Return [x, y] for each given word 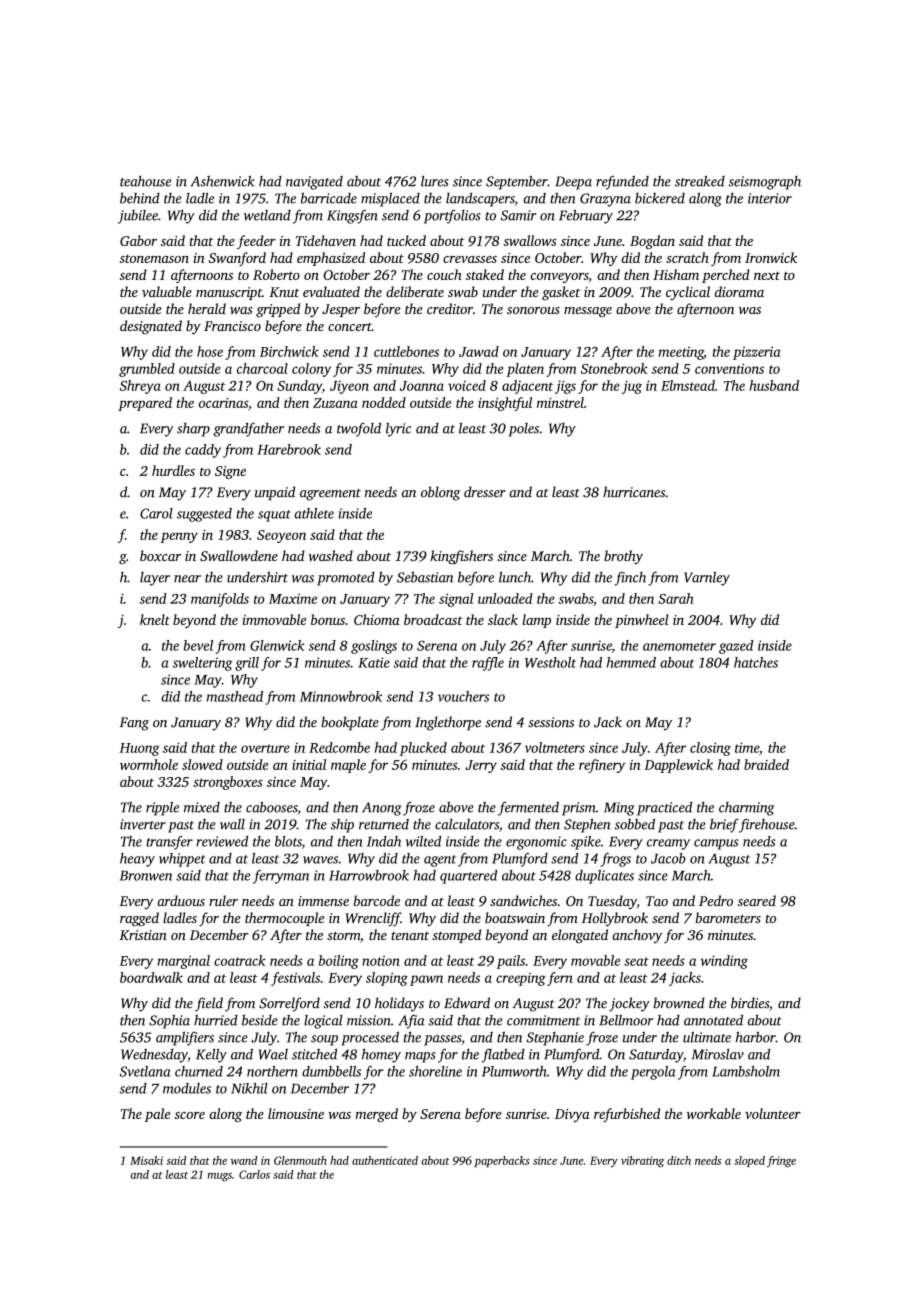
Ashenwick [223, 181]
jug [632, 387]
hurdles [173, 470]
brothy [623, 557]
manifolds [220, 600]
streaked [700, 181]
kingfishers [462, 557]
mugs [220, 1177]
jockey [629, 1004]
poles [524, 430]
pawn [426, 980]
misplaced [390, 199]
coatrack [239, 960]
